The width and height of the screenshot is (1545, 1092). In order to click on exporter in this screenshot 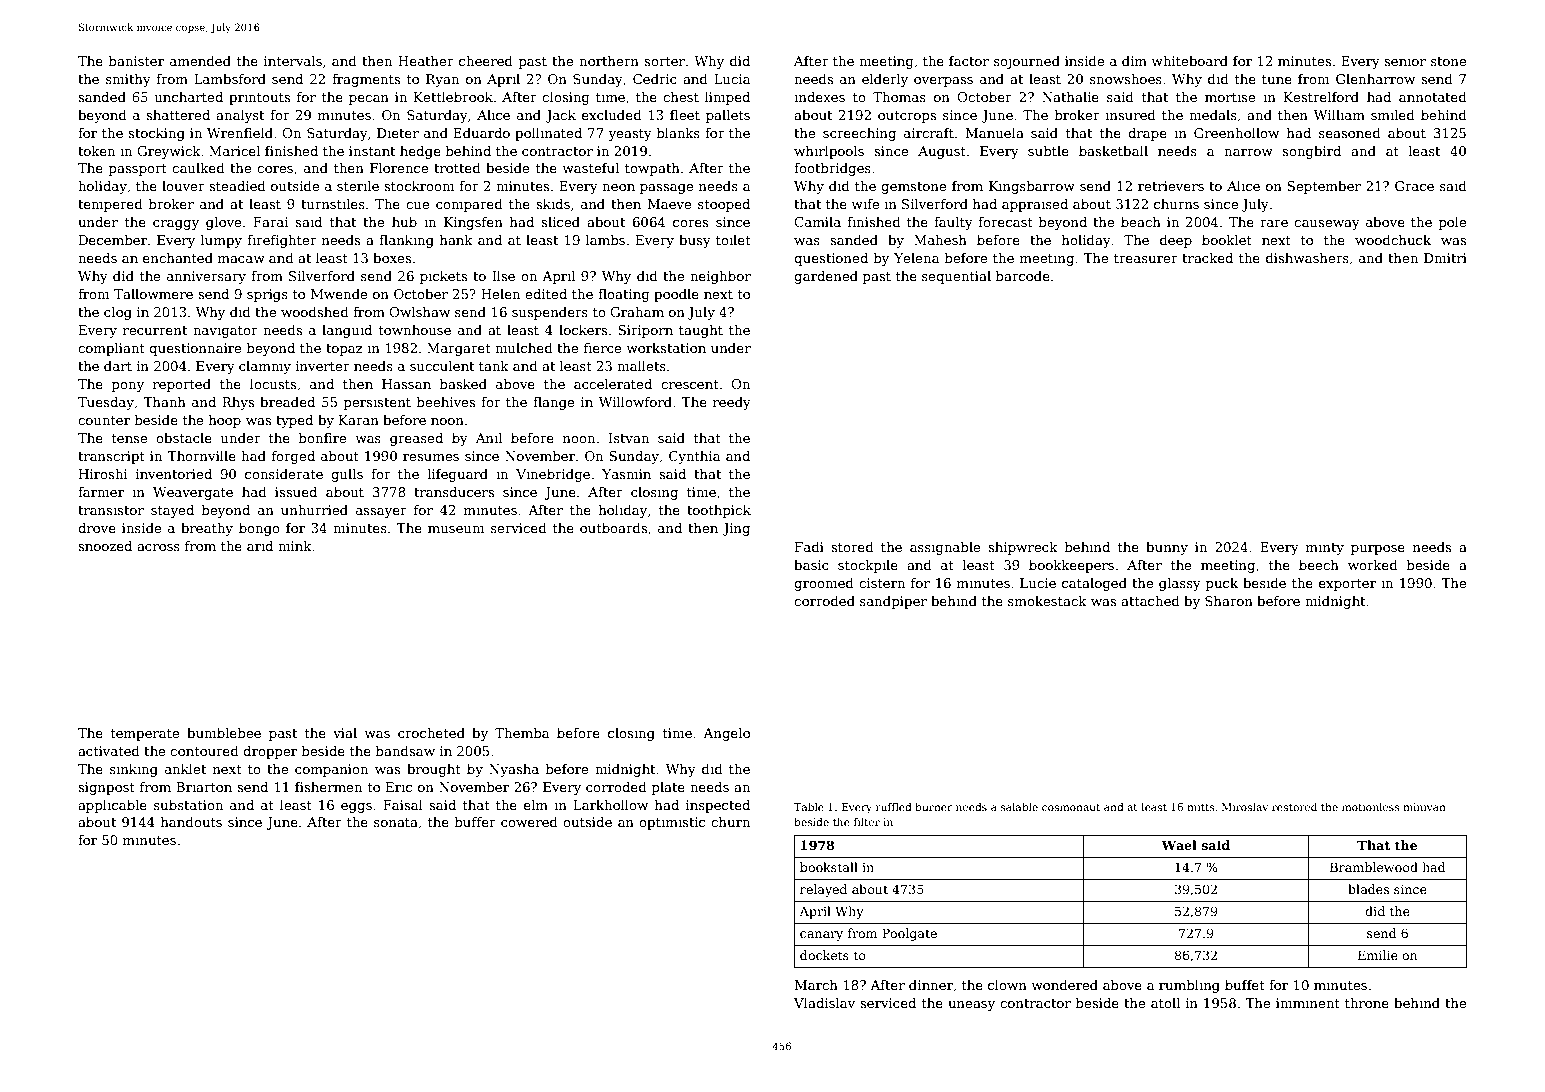, I will do `click(1347, 585)`.
